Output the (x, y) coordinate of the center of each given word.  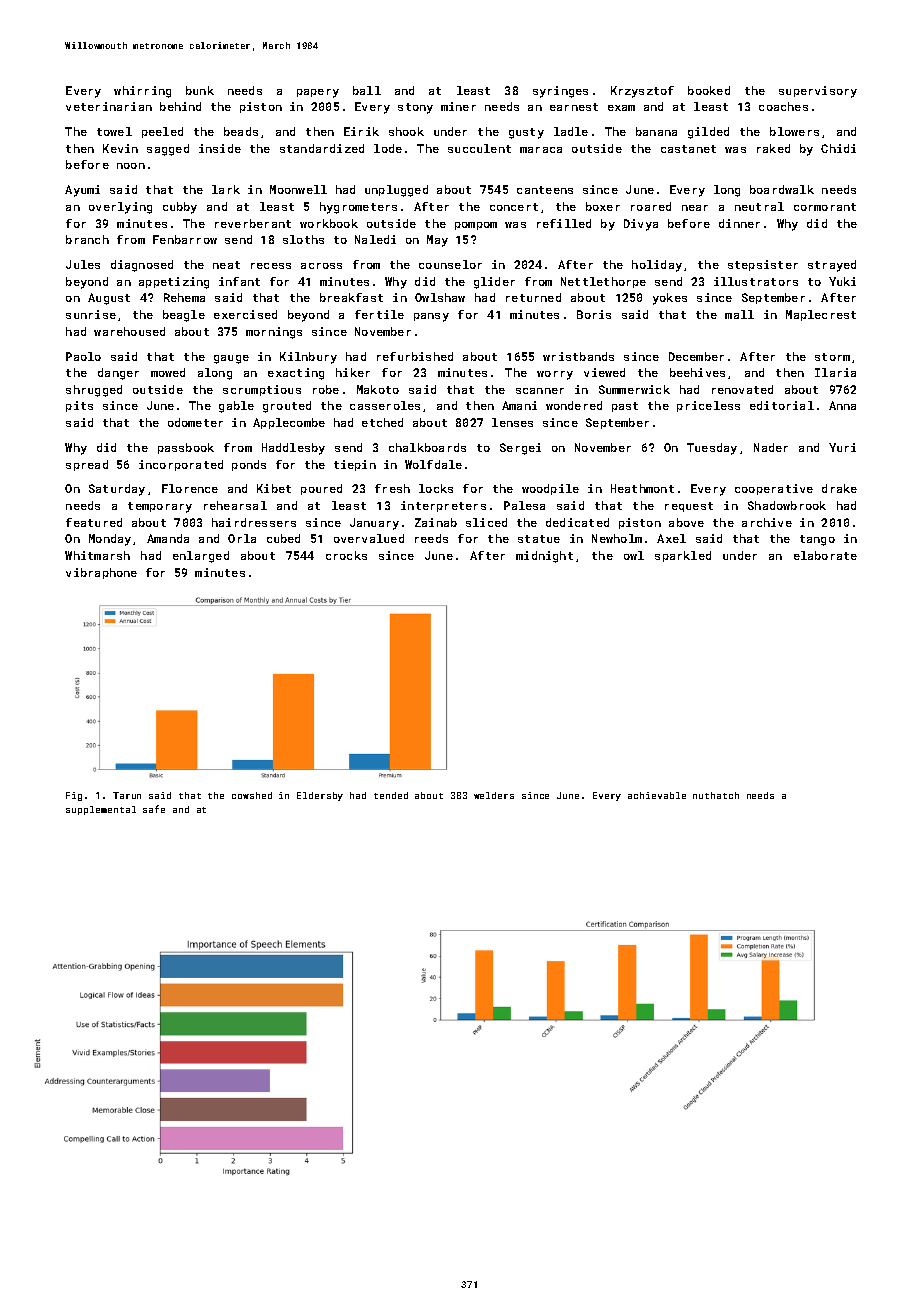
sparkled (683, 556)
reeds (431, 538)
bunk (200, 90)
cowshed (252, 795)
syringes (560, 92)
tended (391, 795)
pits (79, 406)
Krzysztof (642, 92)
